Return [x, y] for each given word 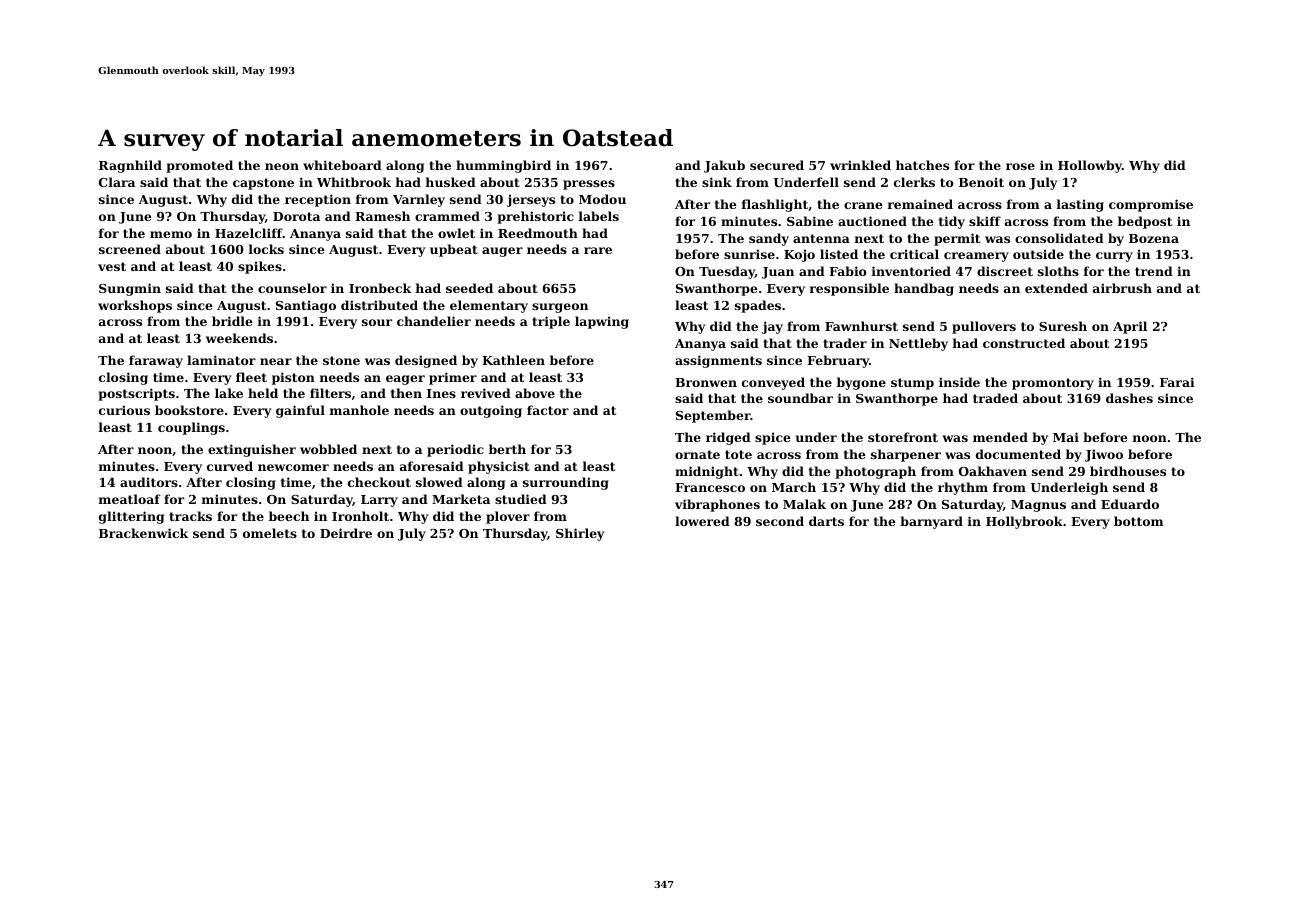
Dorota [296, 216]
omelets [270, 533]
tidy [952, 222]
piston [293, 378]
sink [717, 182]
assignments [718, 361]
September [713, 416]
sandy [769, 239]
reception [318, 200]
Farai [1177, 382]
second [780, 521]
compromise [1151, 205]
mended [1000, 437]
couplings [191, 428]
